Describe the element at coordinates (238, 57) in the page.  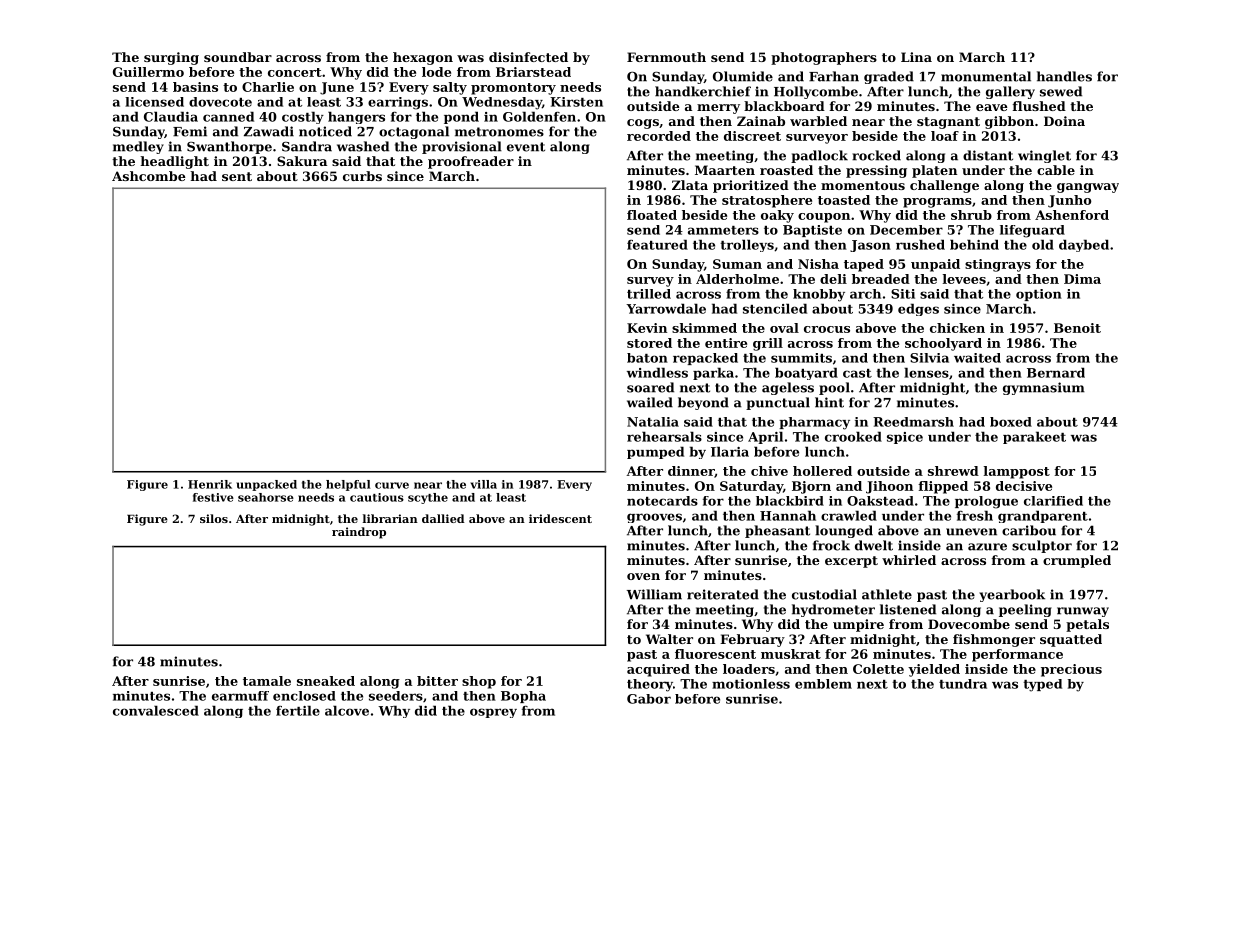
I see `soundbar` at that location.
